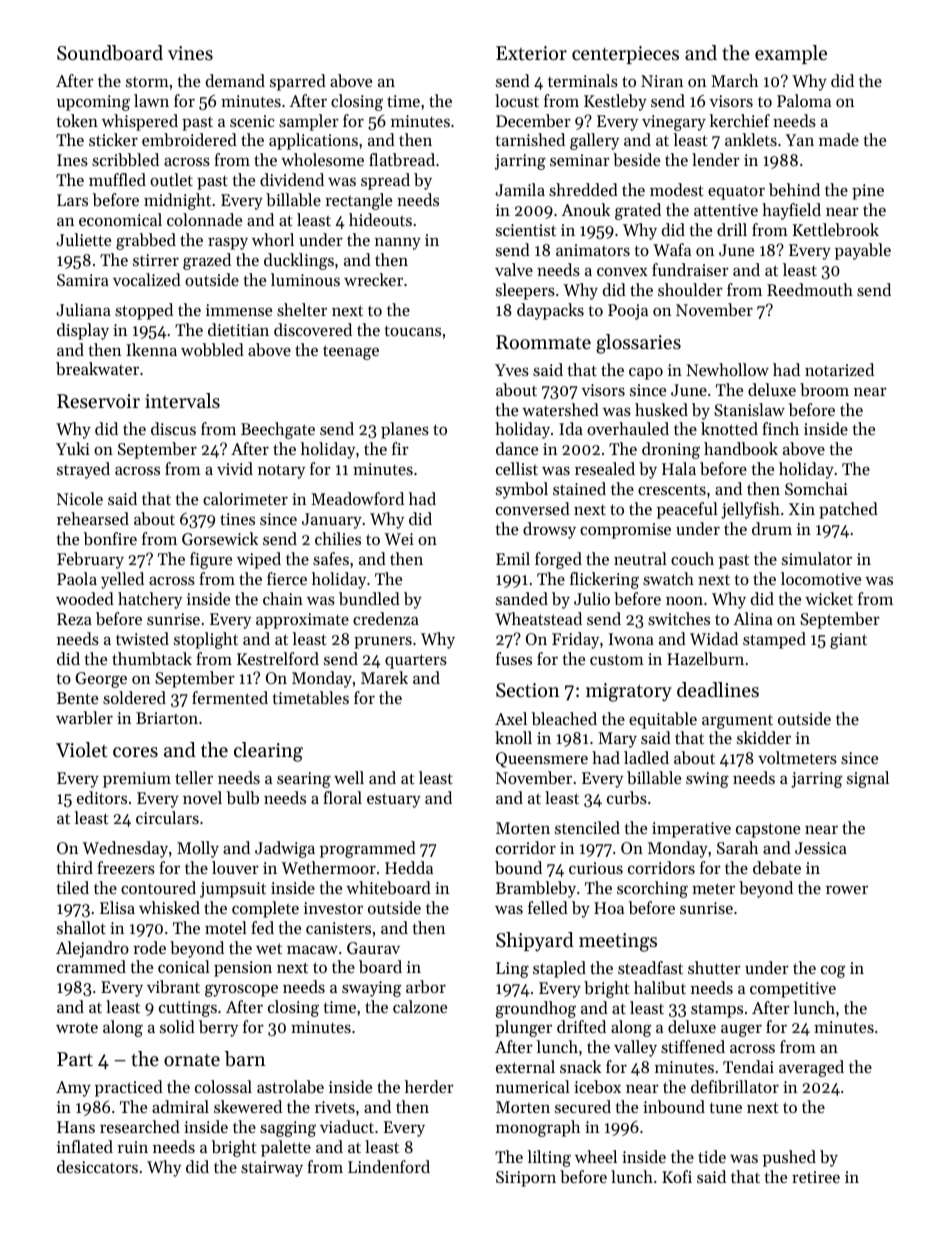  What do you see at coordinates (93, 103) in the image?
I see `upcoming` at bounding box center [93, 103].
